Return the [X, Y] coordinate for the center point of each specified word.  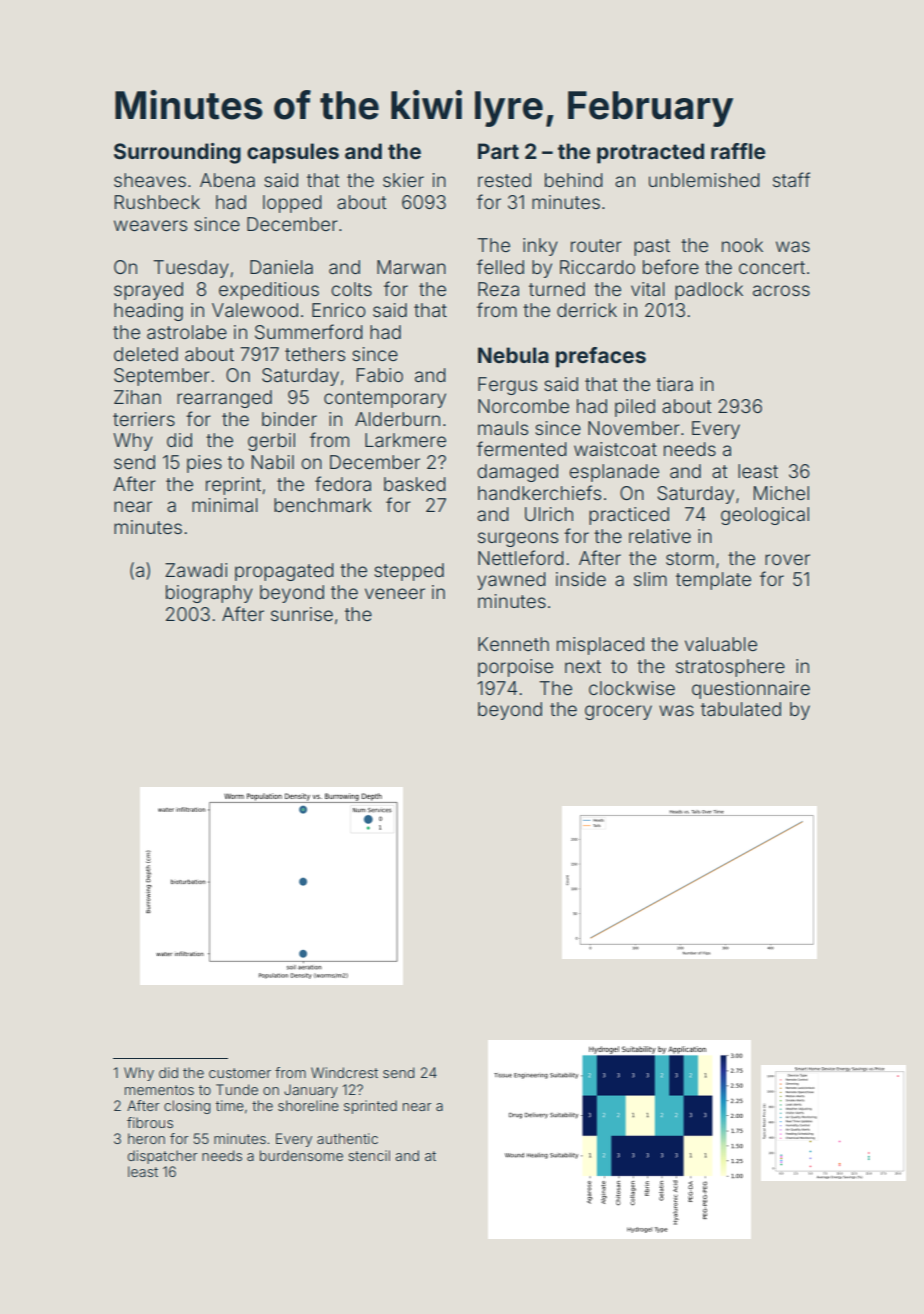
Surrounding [177, 153]
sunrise [302, 614]
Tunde [237, 1089]
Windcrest [344, 1072]
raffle [738, 151]
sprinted [370, 1107]
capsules [293, 153]
